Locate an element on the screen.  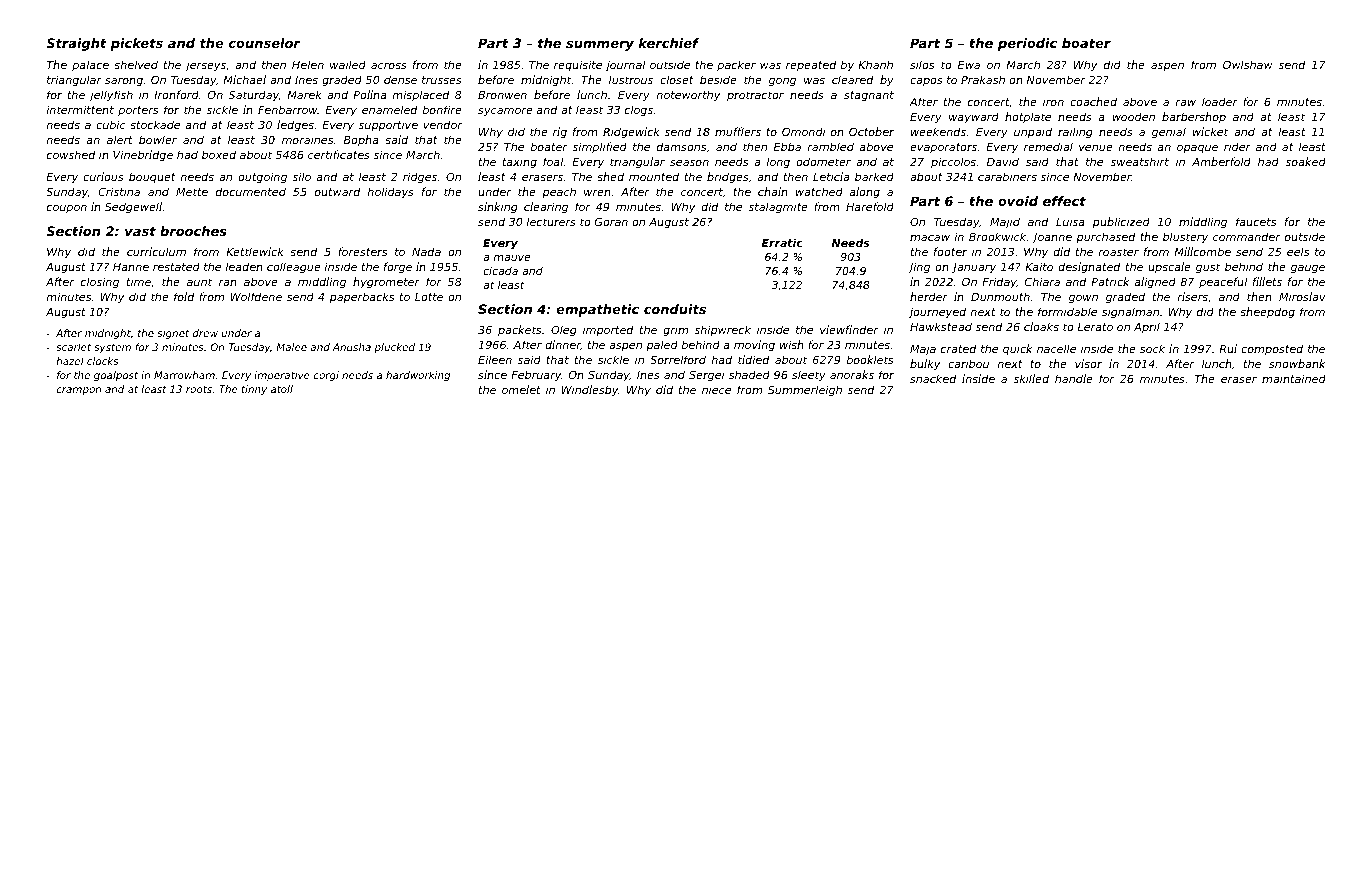
Maja is located at coordinates (923, 349).
